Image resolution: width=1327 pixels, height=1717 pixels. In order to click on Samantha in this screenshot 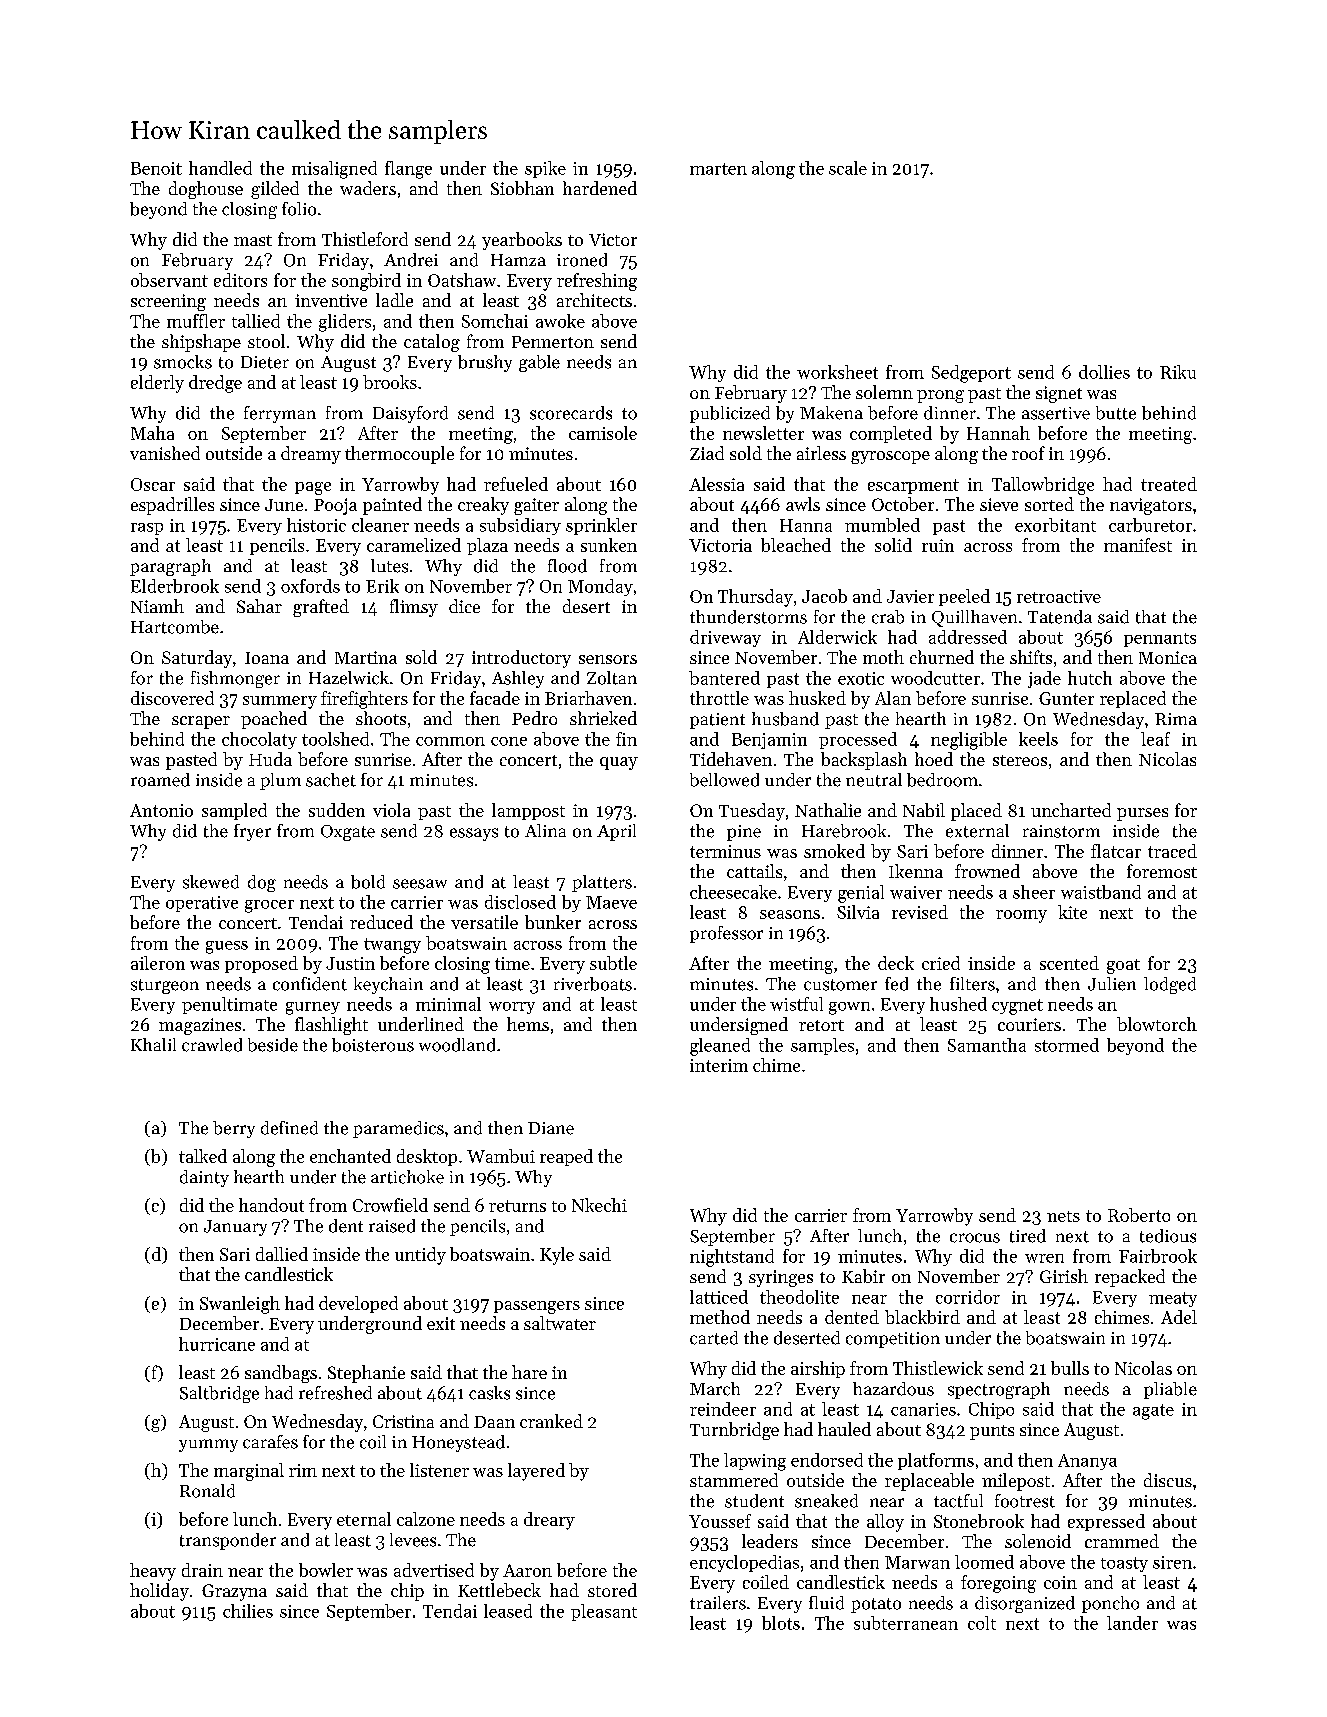, I will do `click(987, 1045)`.
